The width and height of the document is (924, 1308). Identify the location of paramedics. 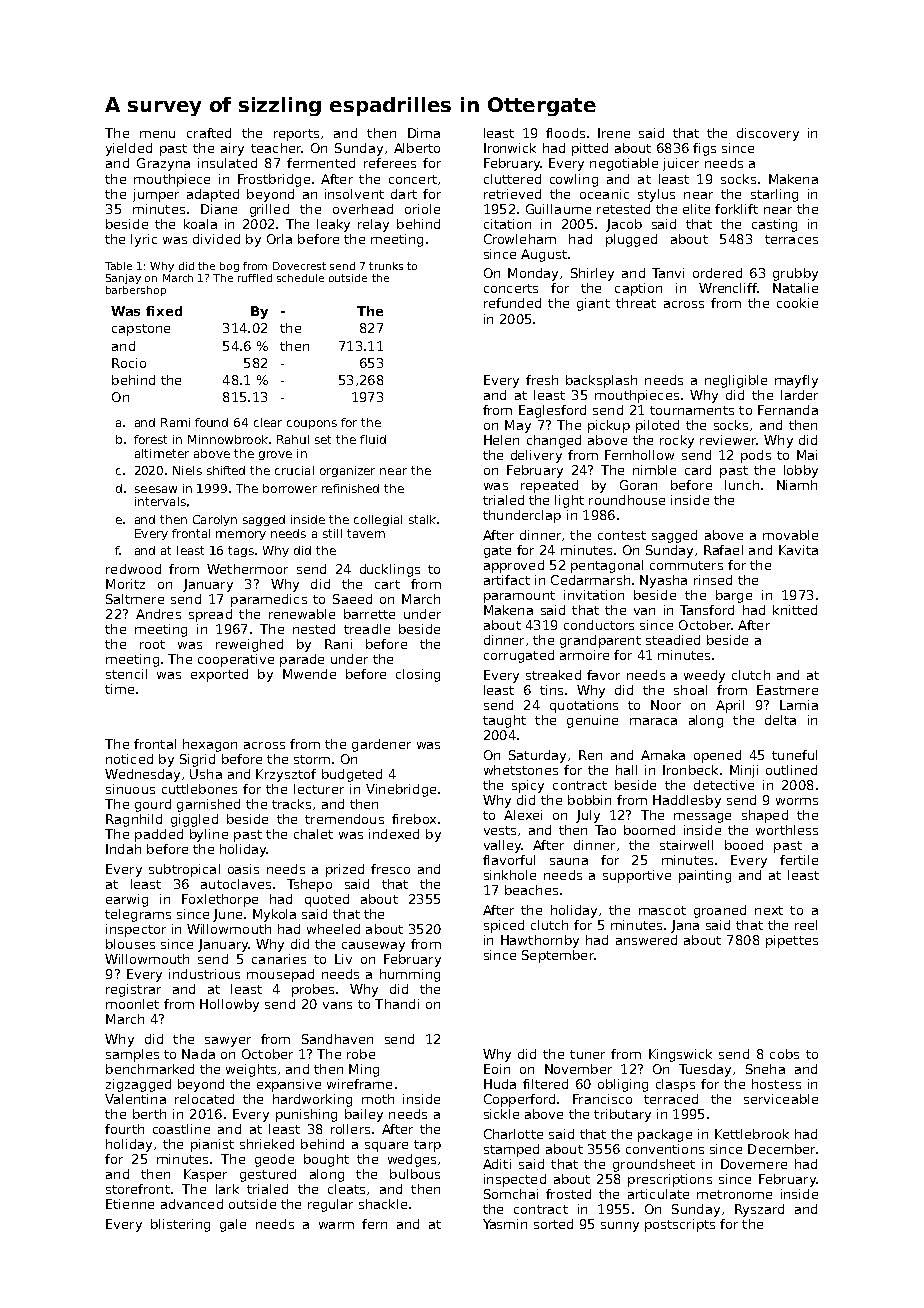
(269, 600).
